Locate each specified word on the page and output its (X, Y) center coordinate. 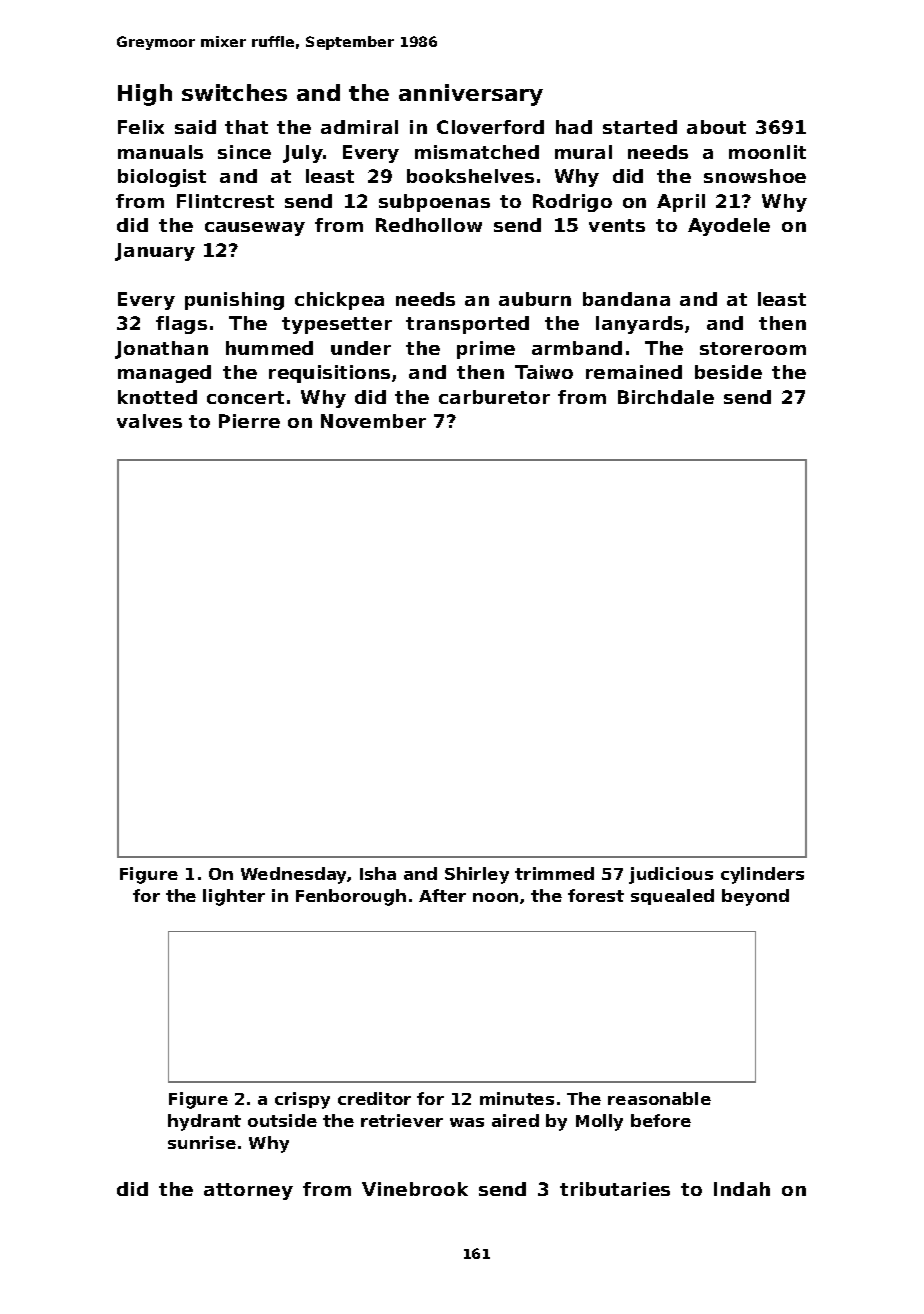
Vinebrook (415, 1189)
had (574, 127)
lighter (234, 897)
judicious (671, 875)
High (145, 95)
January (155, 252)
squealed (672, 897)
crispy (302, 1100)
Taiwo (544, 372)
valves (149, 421)
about (716, 127)
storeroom (753, 348)
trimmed (554, 873)
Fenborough (351, 897)
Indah (742, 1189)
